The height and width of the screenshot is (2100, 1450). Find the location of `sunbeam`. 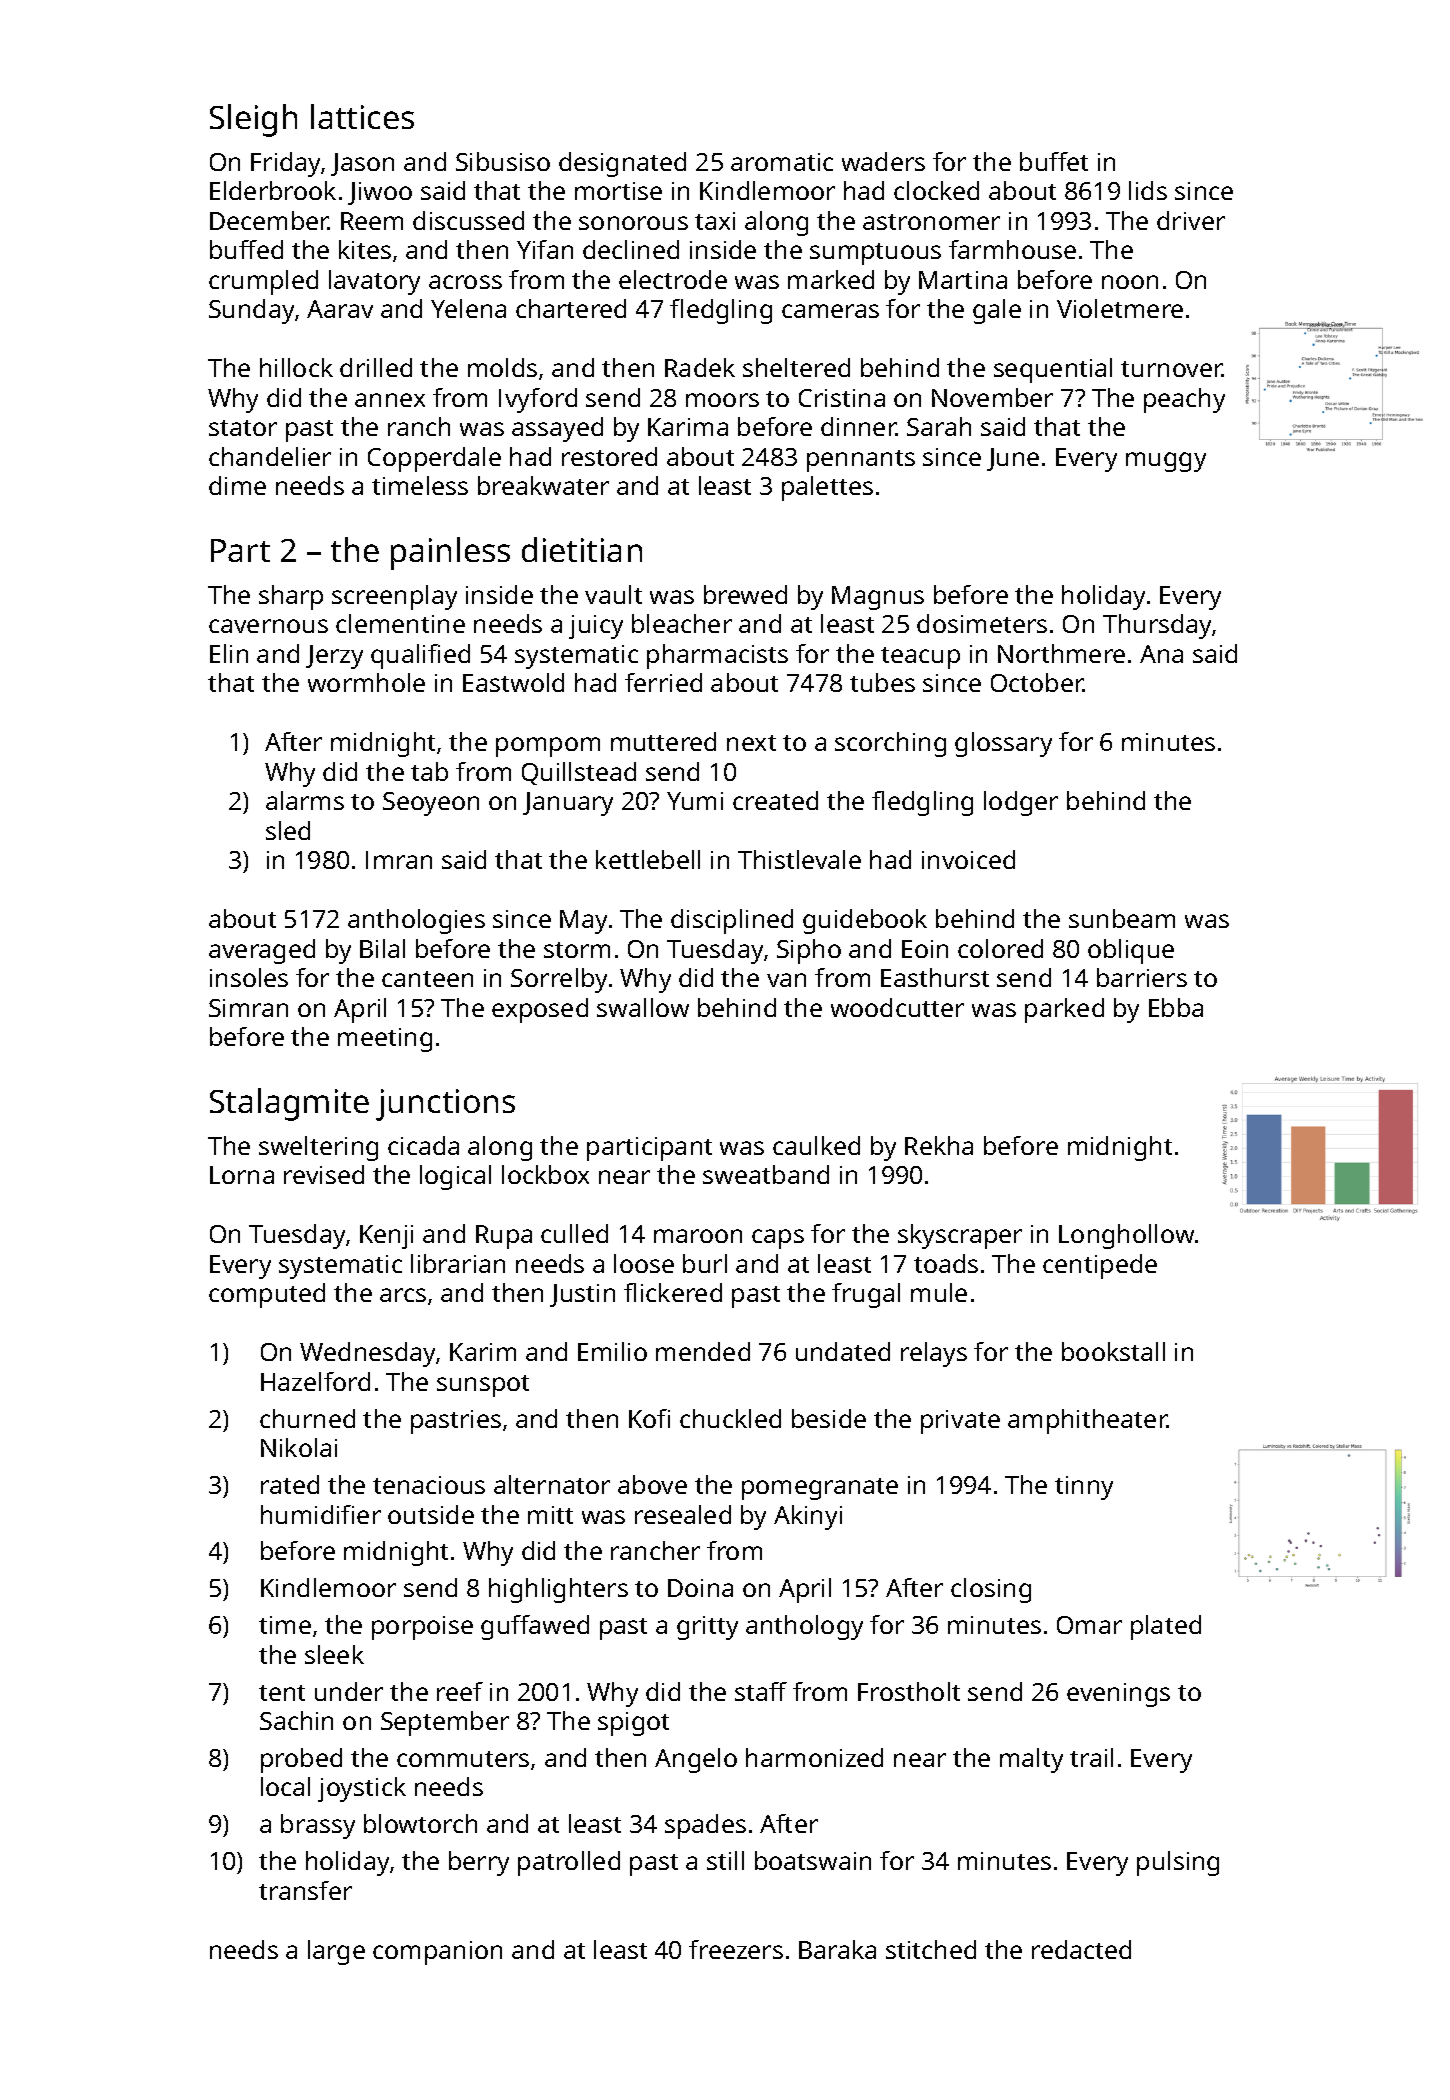

sunbeam is located at coordinates (1122, 918).
